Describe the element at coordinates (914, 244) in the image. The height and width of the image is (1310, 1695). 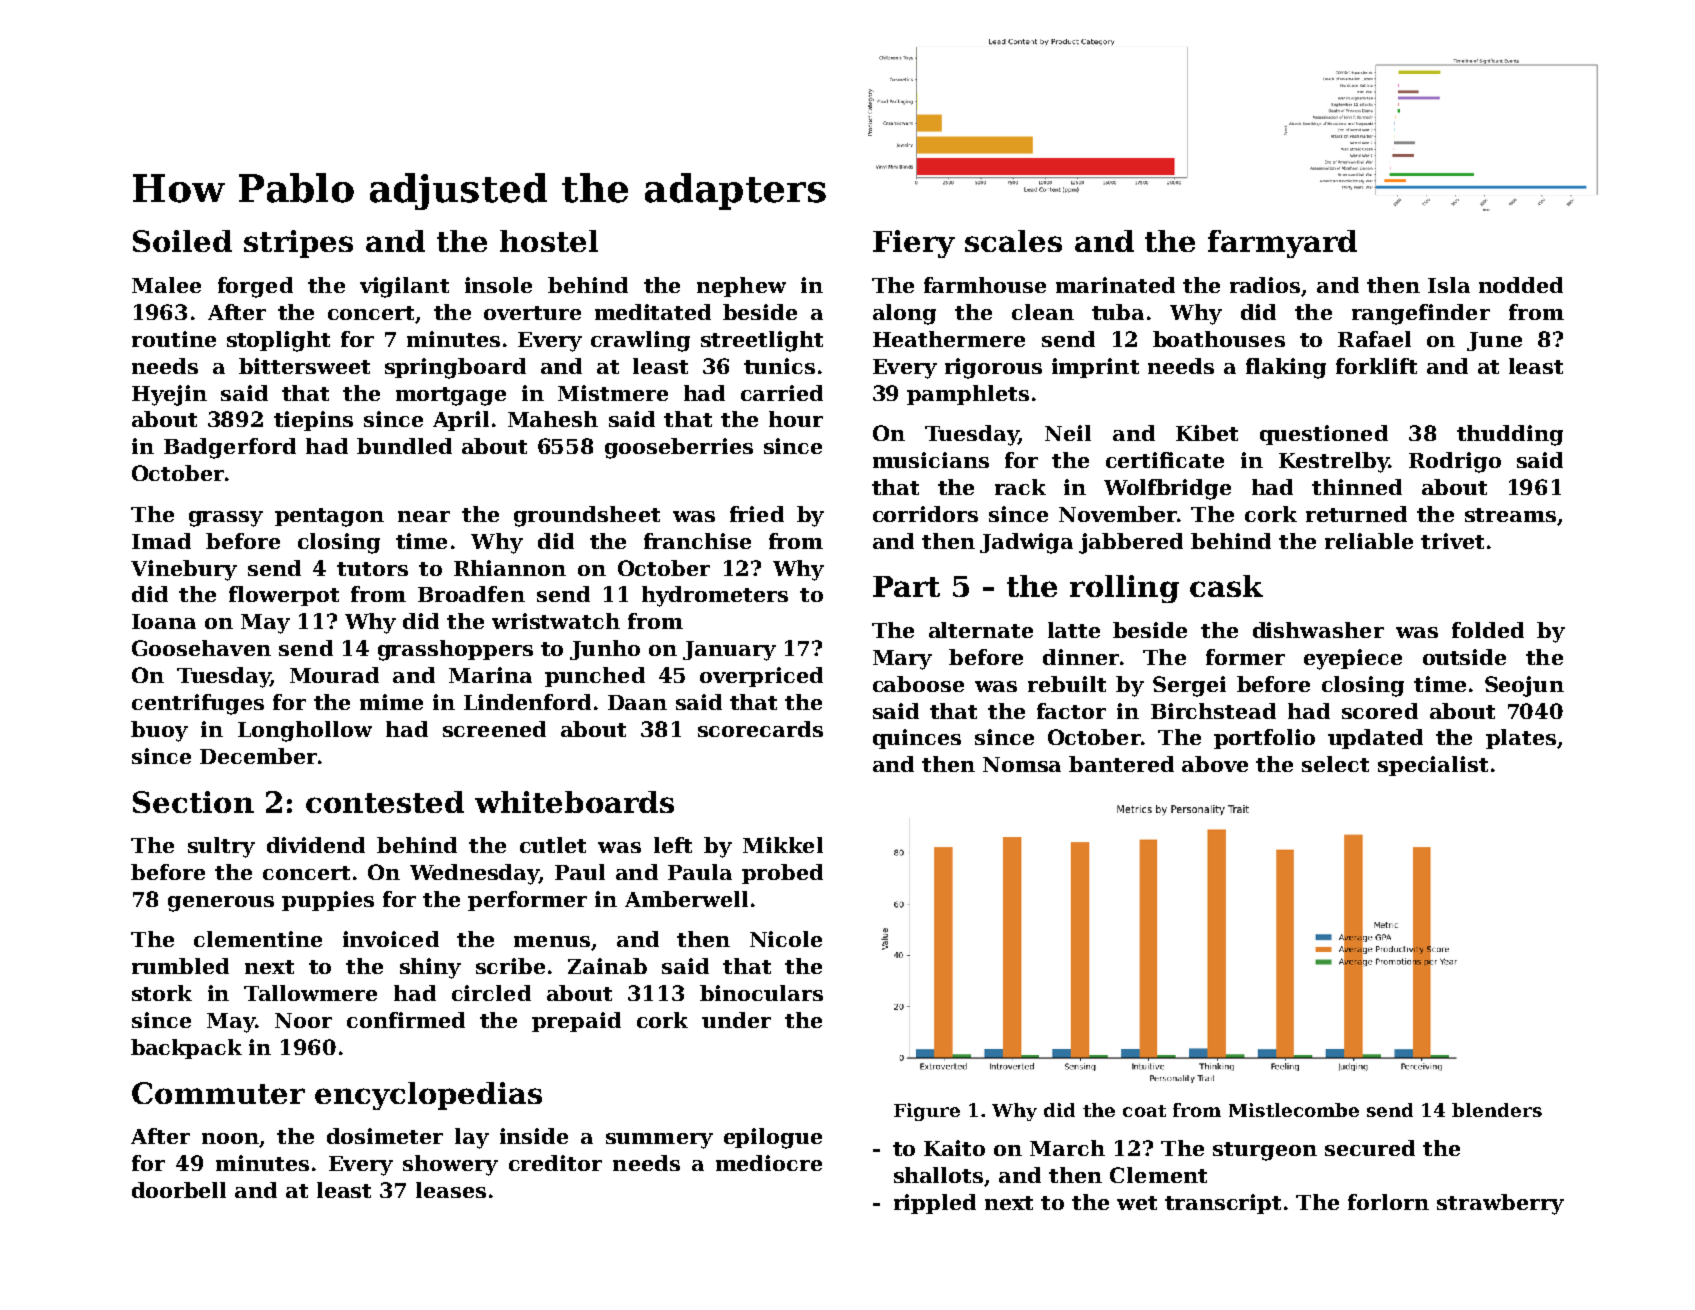
I see `Fiery` at that location.
